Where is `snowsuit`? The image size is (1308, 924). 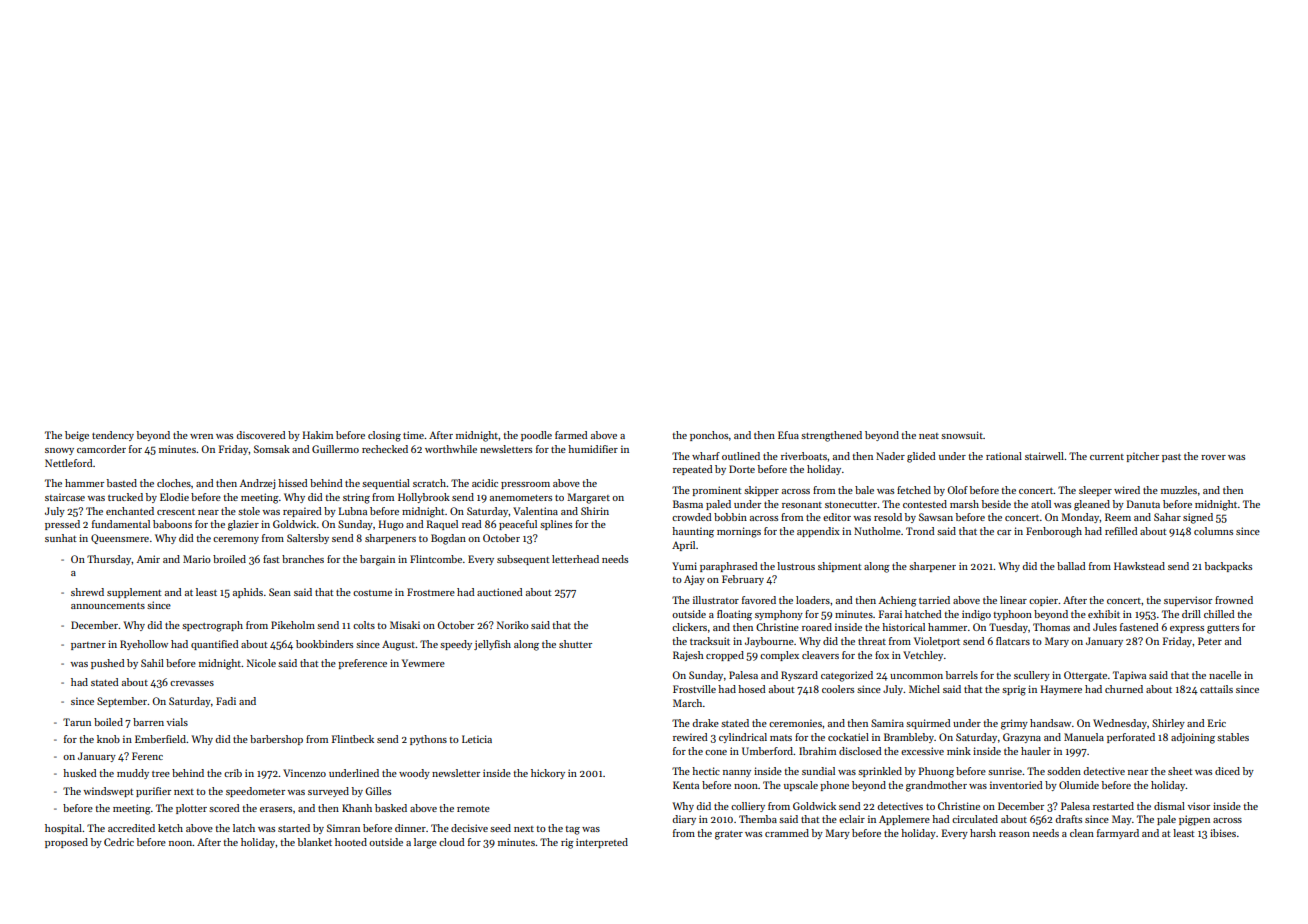
snowsuit is located at coordinates (962, 435).
